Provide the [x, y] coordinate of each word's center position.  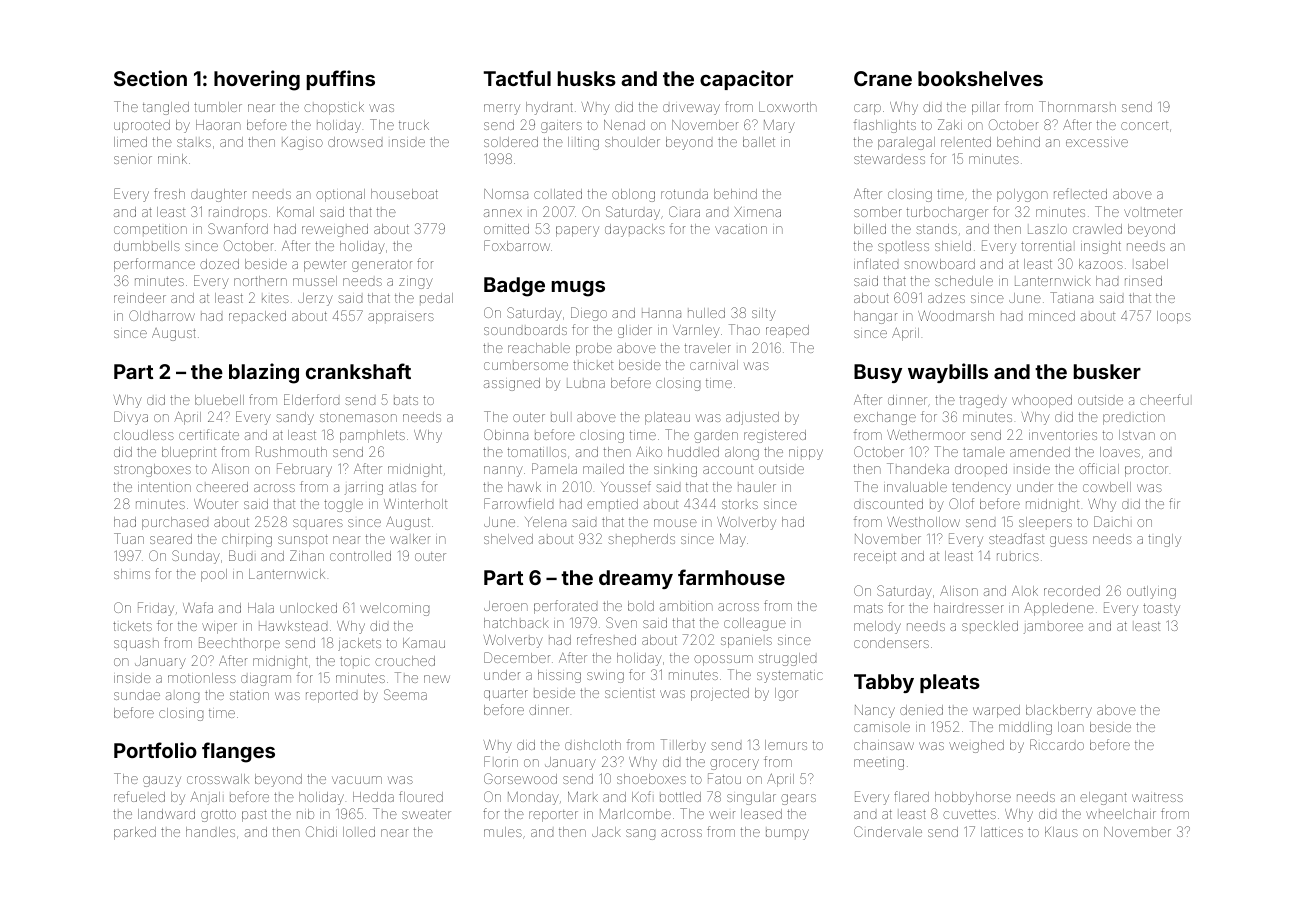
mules [503, 832]
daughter [219, 195]
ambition [686, 606]
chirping [247, 540]
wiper [219, 628]
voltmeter [1153, 212]
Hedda [373, 797]
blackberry [1059, 711]
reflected [1080, 193]
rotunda [684, 194]
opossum [723, 660]
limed [130, 142]
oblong [633, 195]
